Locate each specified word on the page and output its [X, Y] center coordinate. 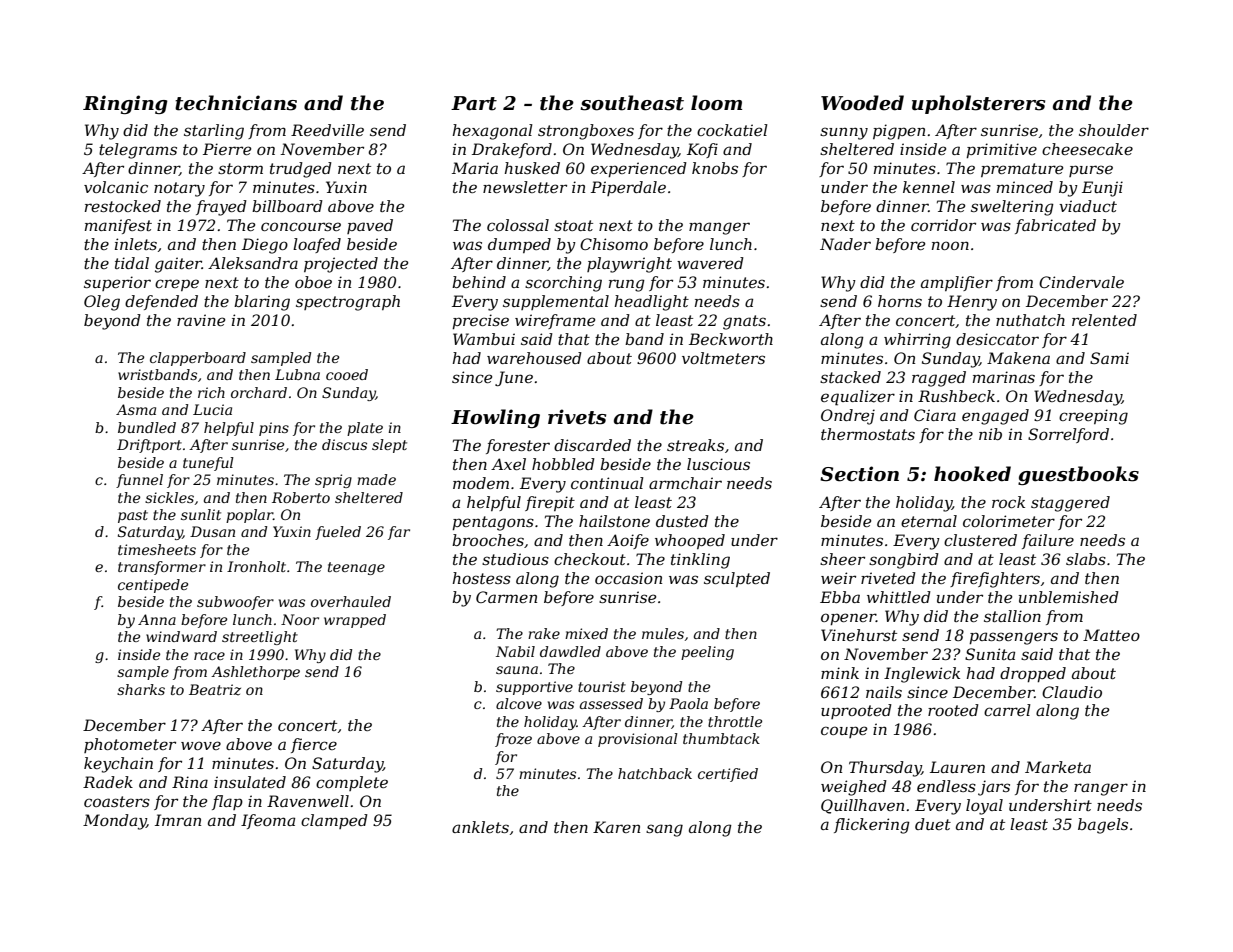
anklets [480, 827]
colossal [518, 225]
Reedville [327, 130]
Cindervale [1081, 282]
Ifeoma [268, 821]
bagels [1103, 826]
